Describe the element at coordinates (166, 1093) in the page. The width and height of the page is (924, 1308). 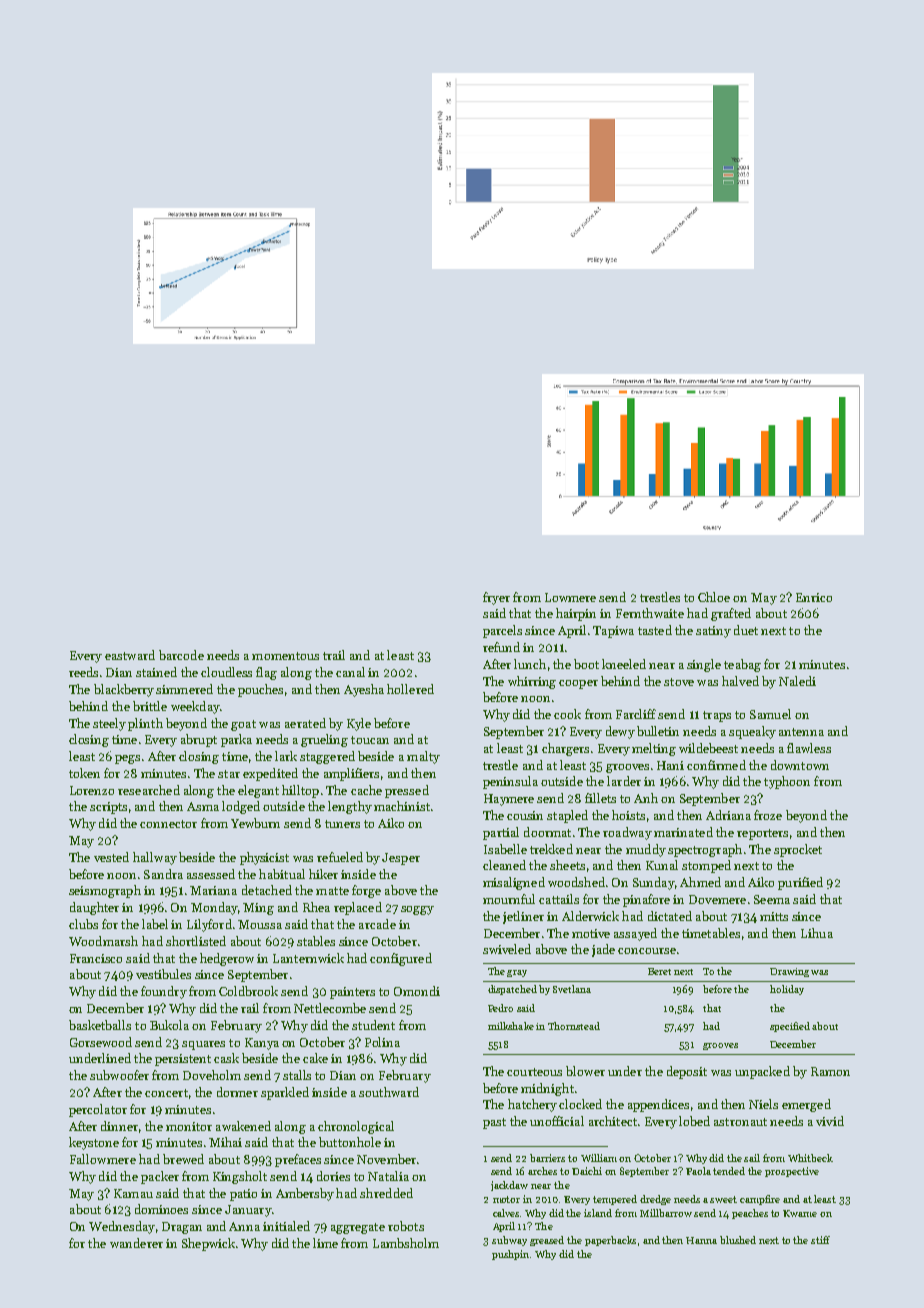
I see `concert` at that location.
